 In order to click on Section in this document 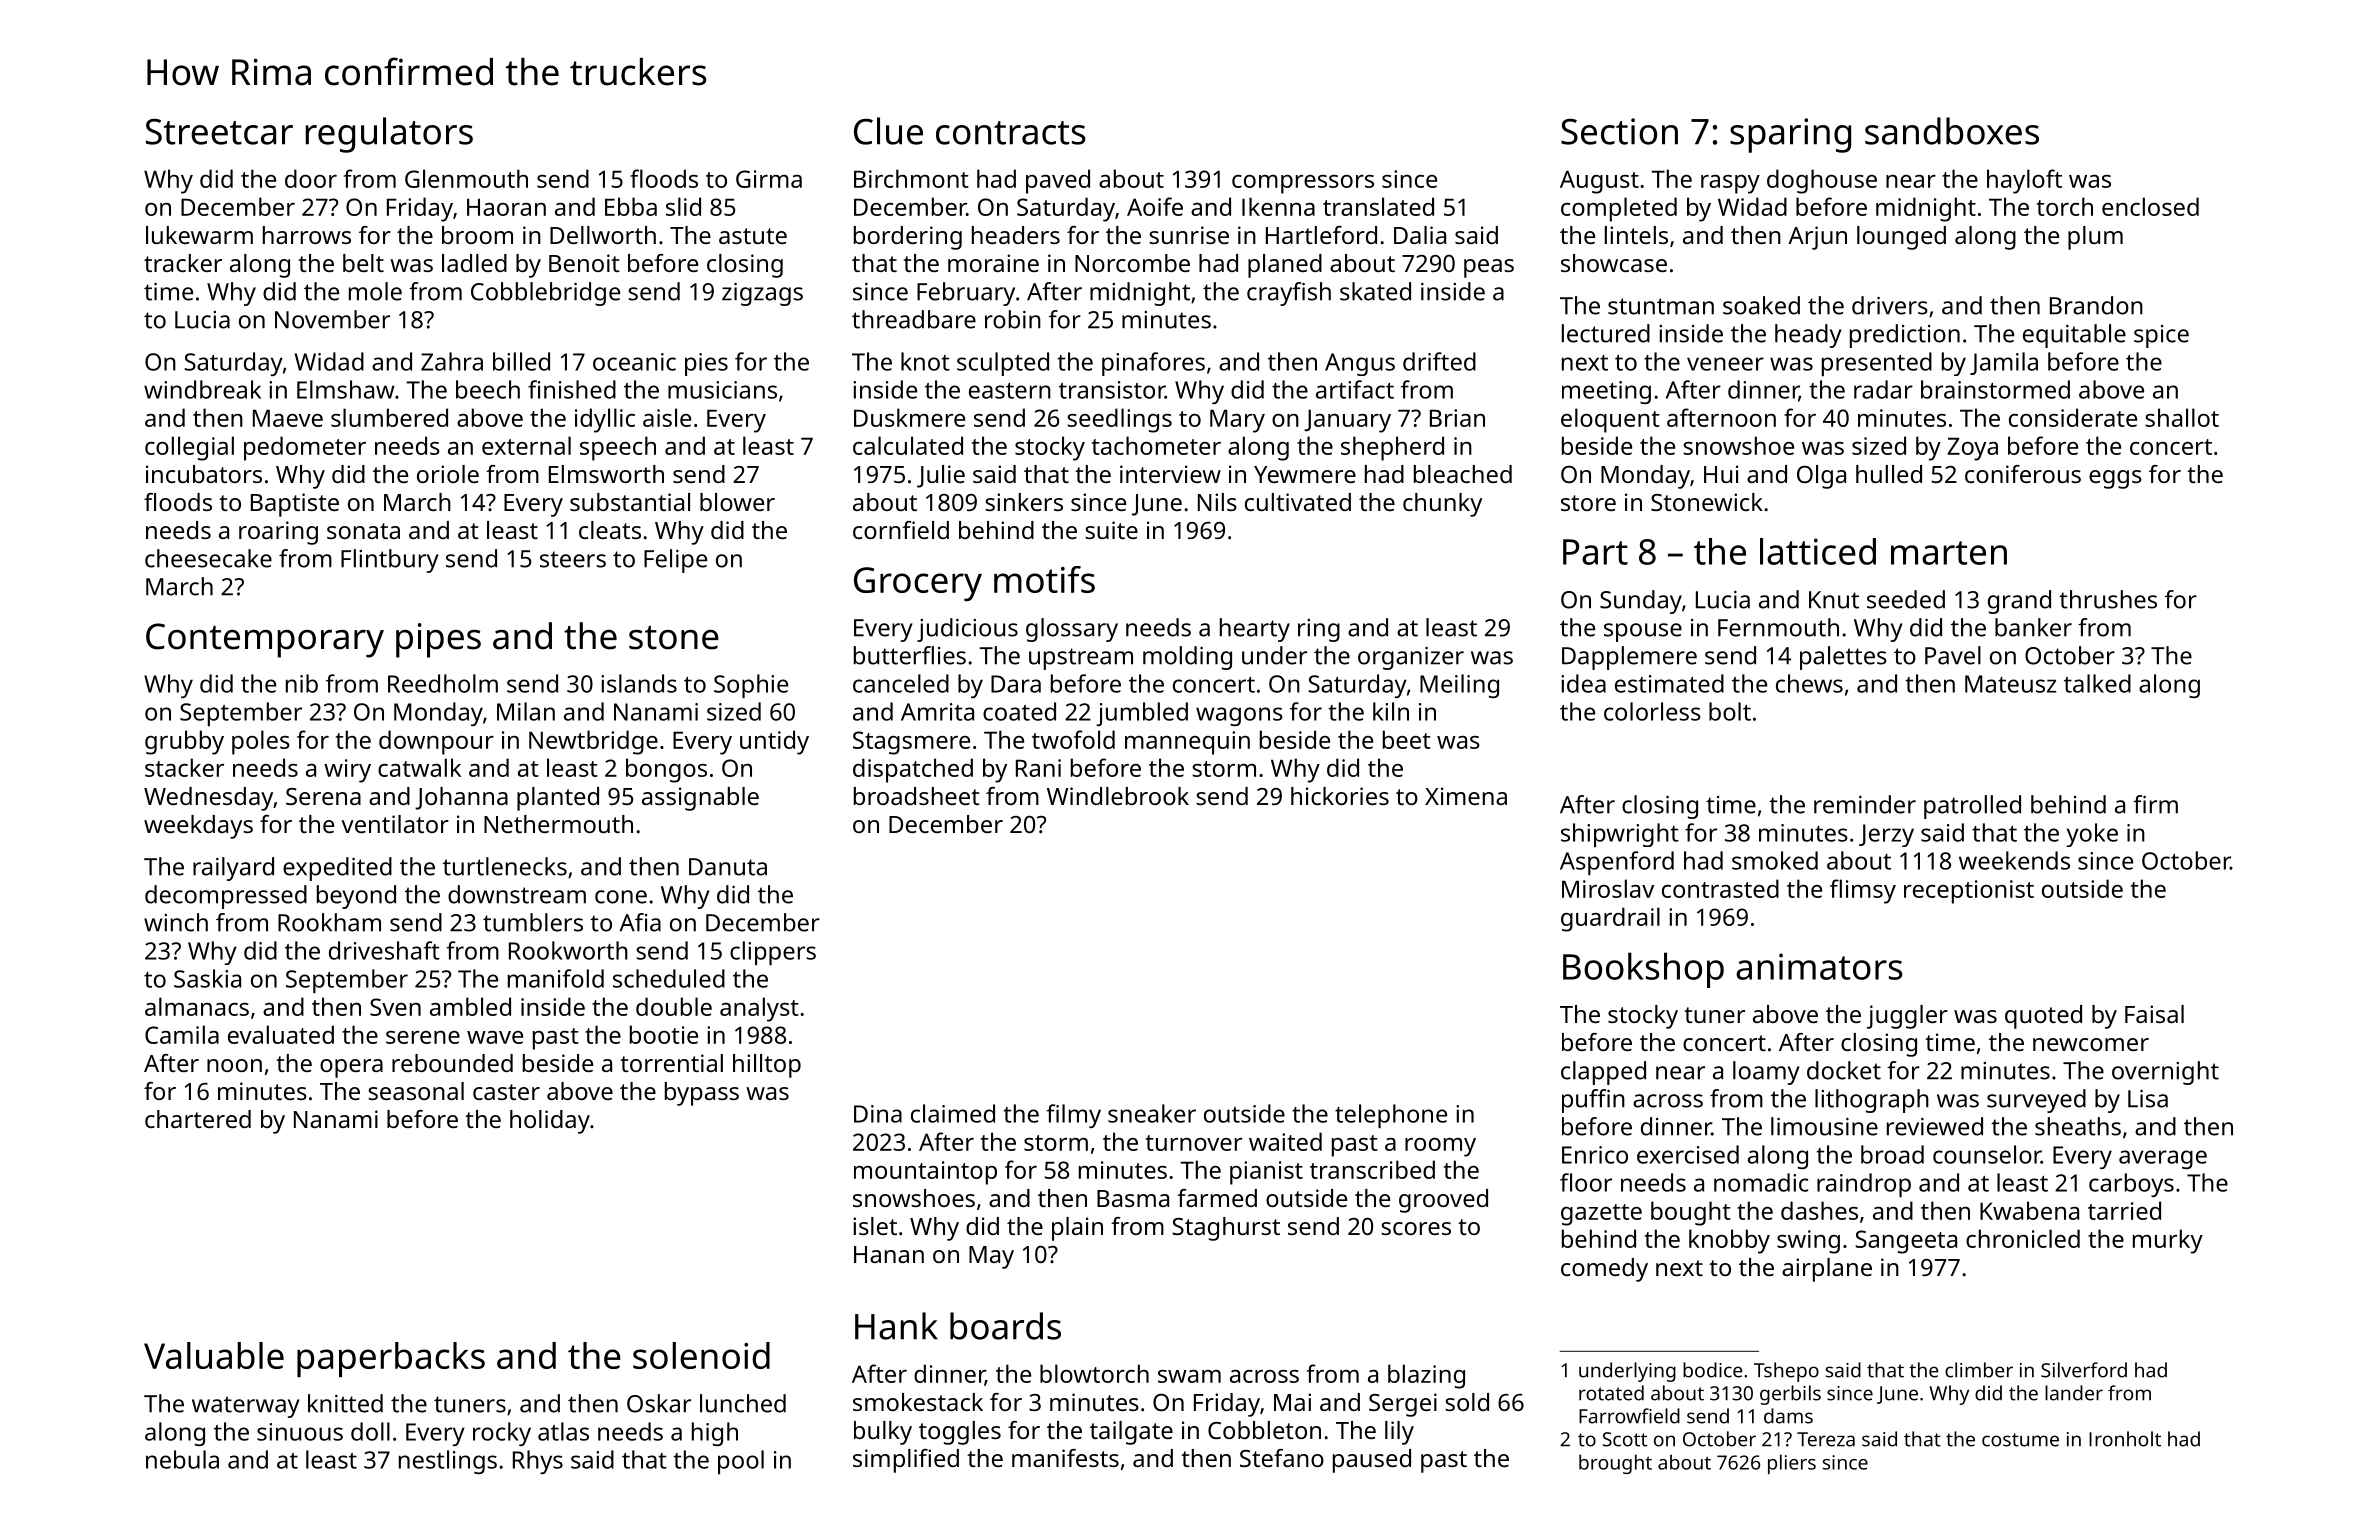, I will do `click(1619, 131)`.
